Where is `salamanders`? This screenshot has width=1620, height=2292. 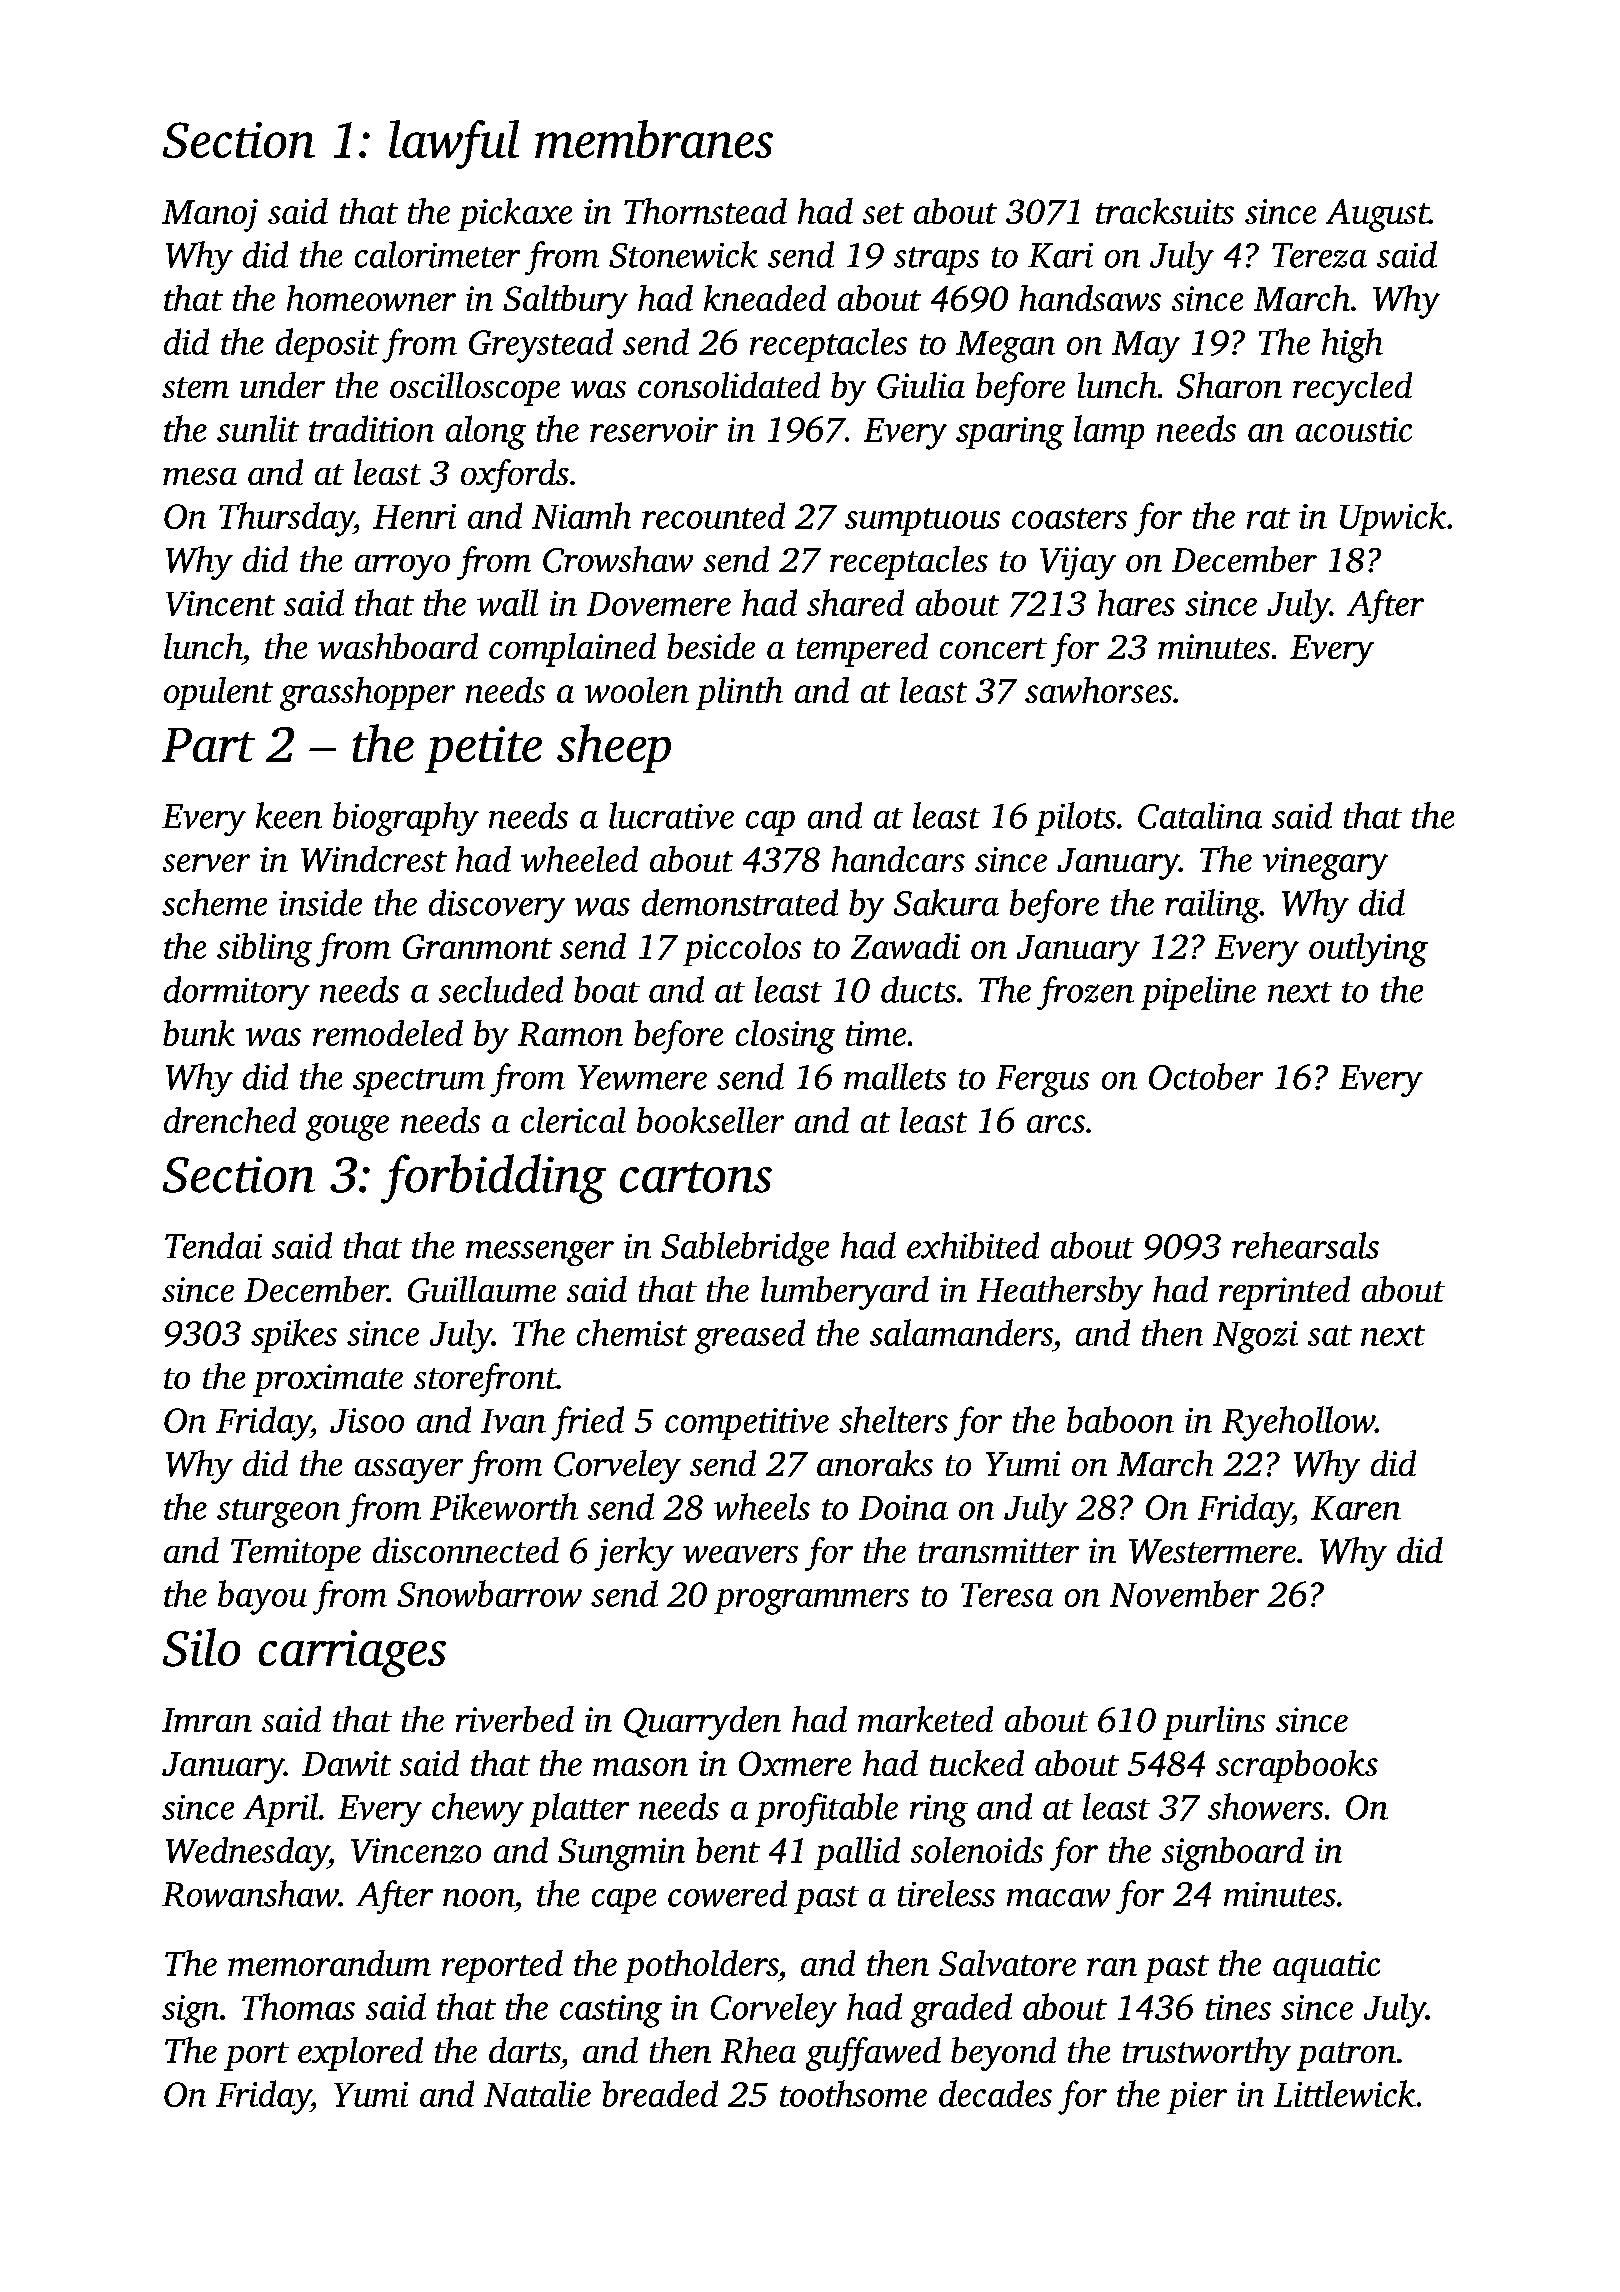
salamanders is located at coordinates (961, 1332).
